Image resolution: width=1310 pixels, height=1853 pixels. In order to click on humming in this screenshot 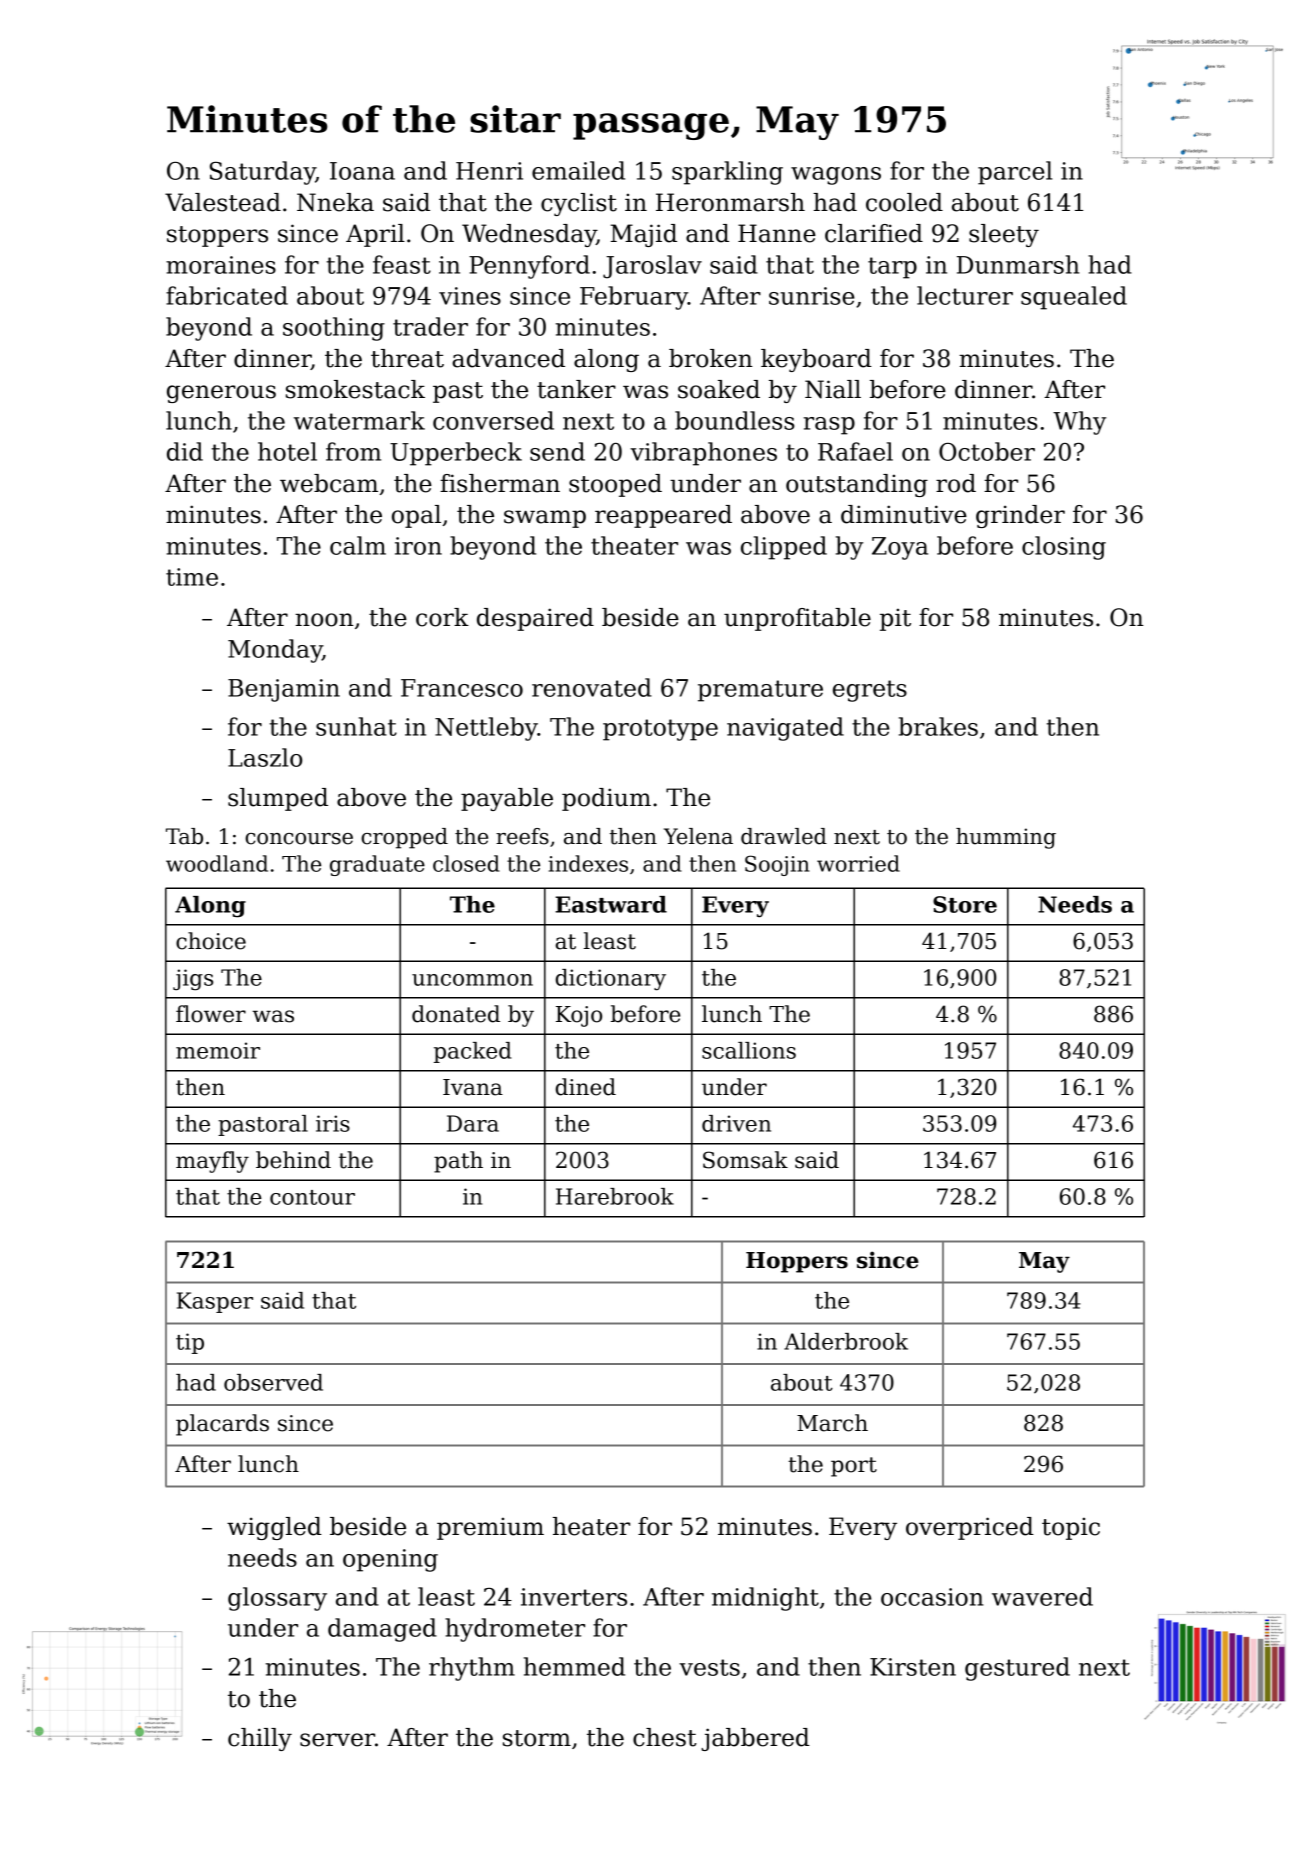, I will do `click(1006, 838)`.
